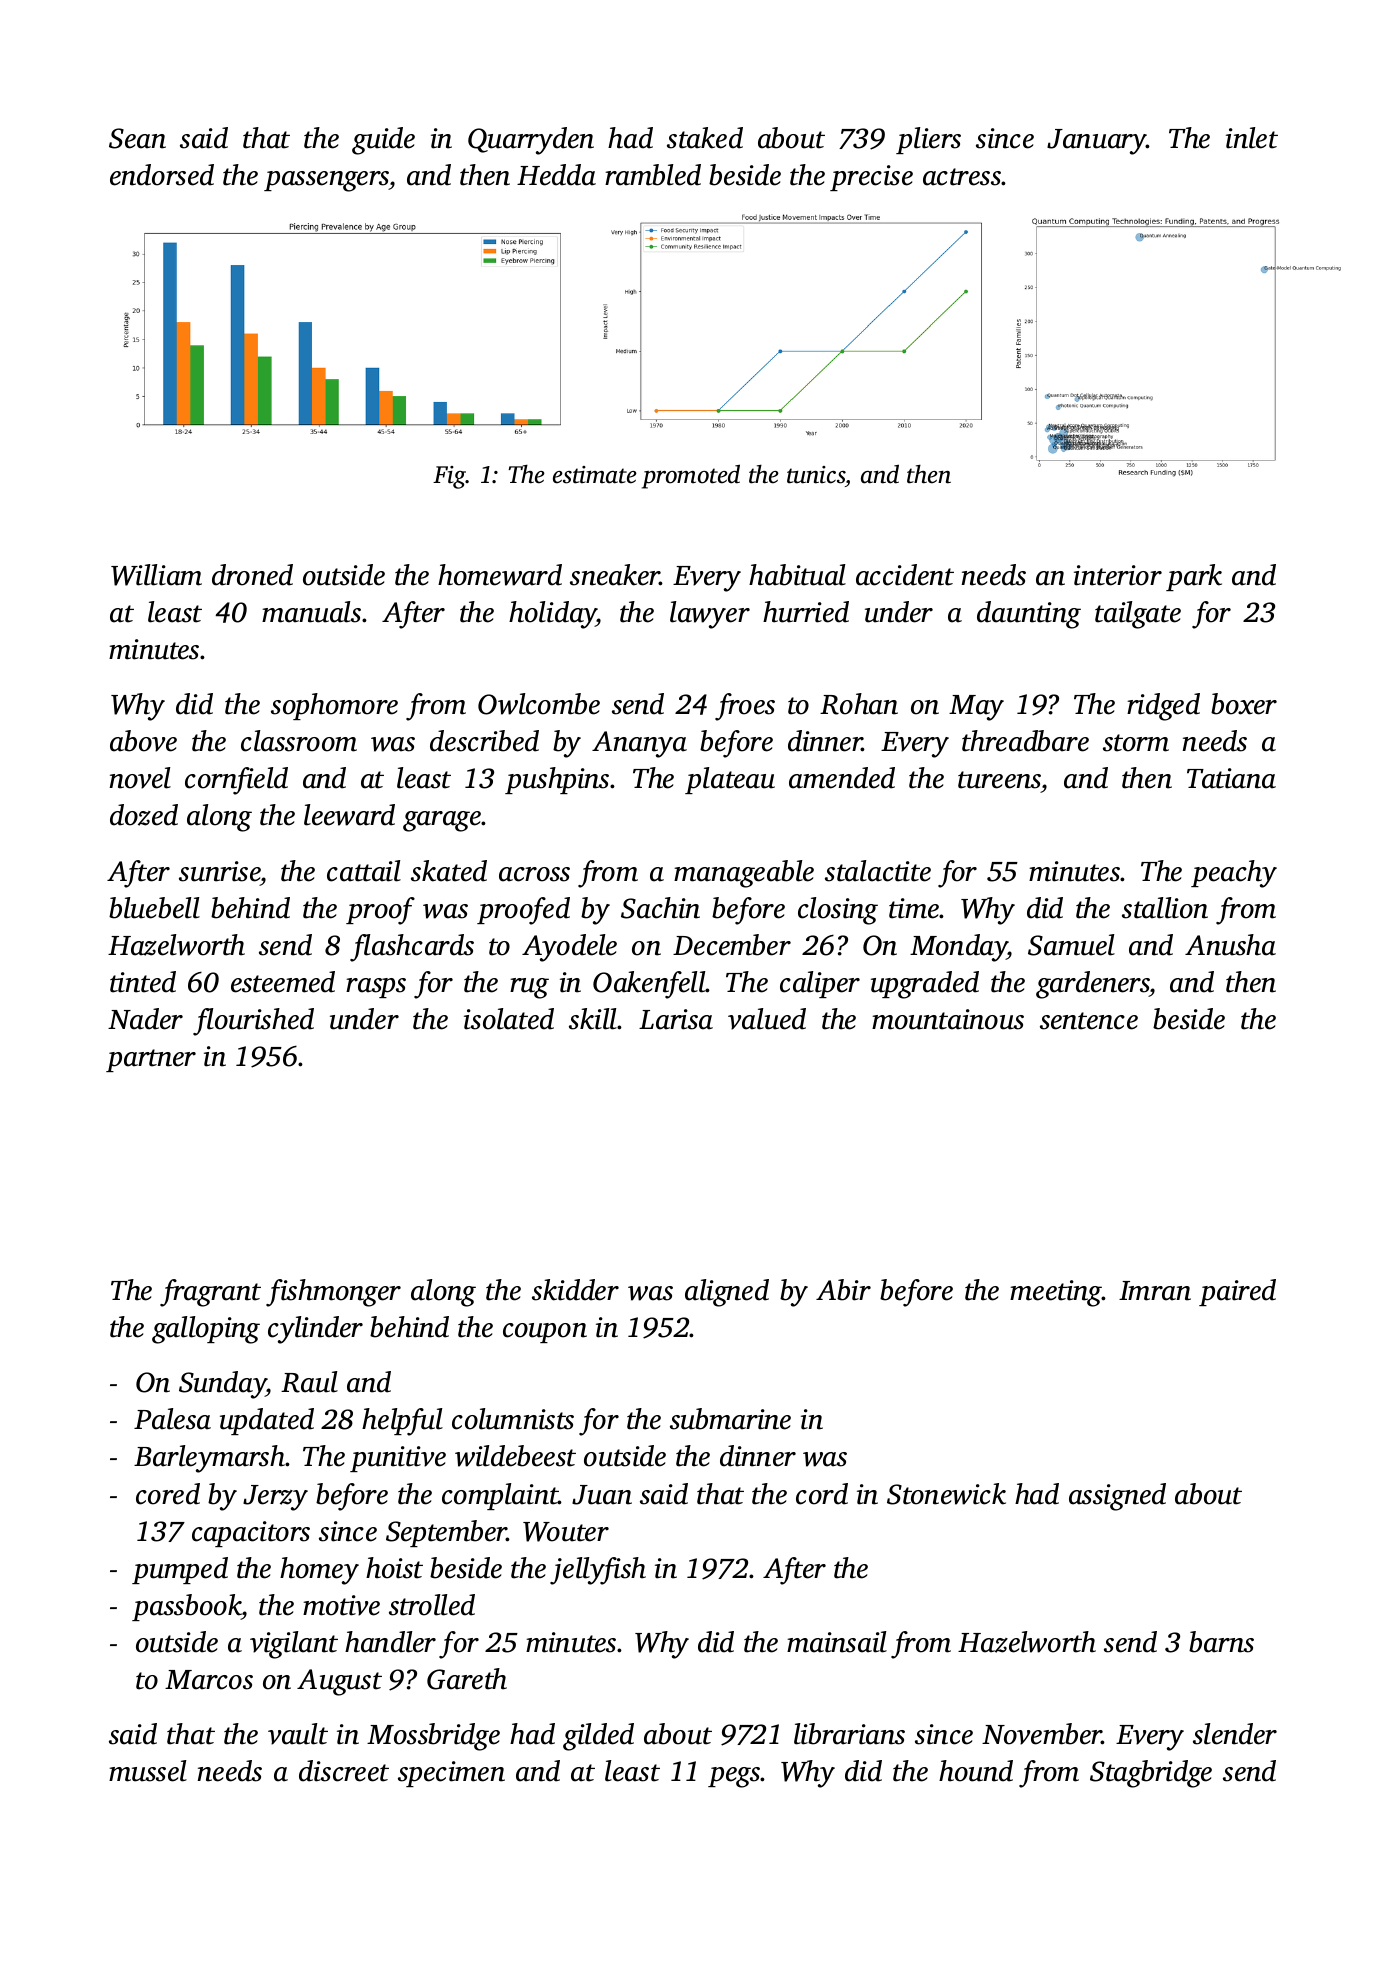 Image resolution: width=1386 pixels, height=1969 pixels. Describe the element at coordinates (615, 575) in the document. I see `sneaker` at that location.
